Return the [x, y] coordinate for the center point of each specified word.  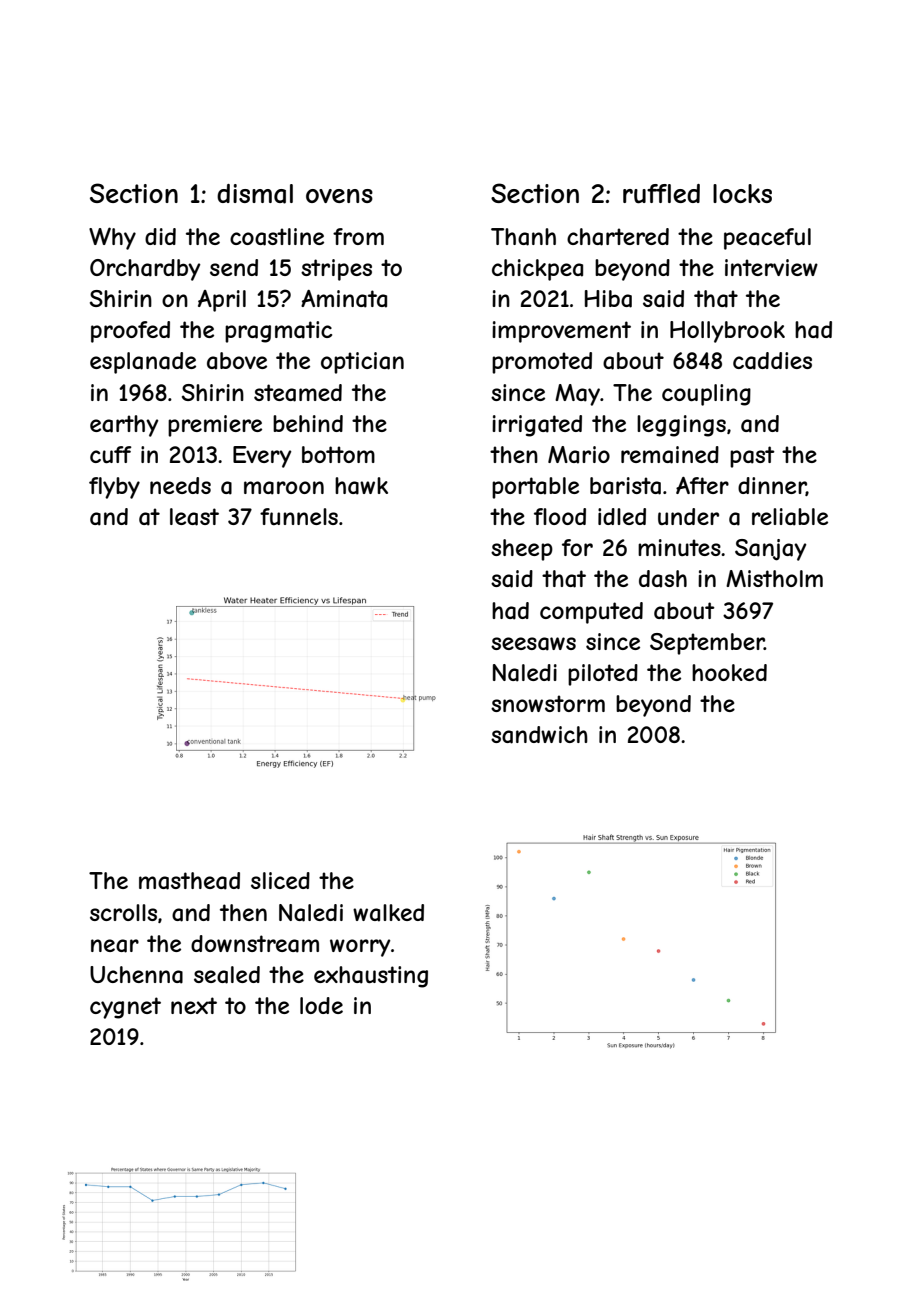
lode [321, 1005]
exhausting [371, 977]
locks [742, 193]
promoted [542, 363]
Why [112, 238]
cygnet [125, 1008]
